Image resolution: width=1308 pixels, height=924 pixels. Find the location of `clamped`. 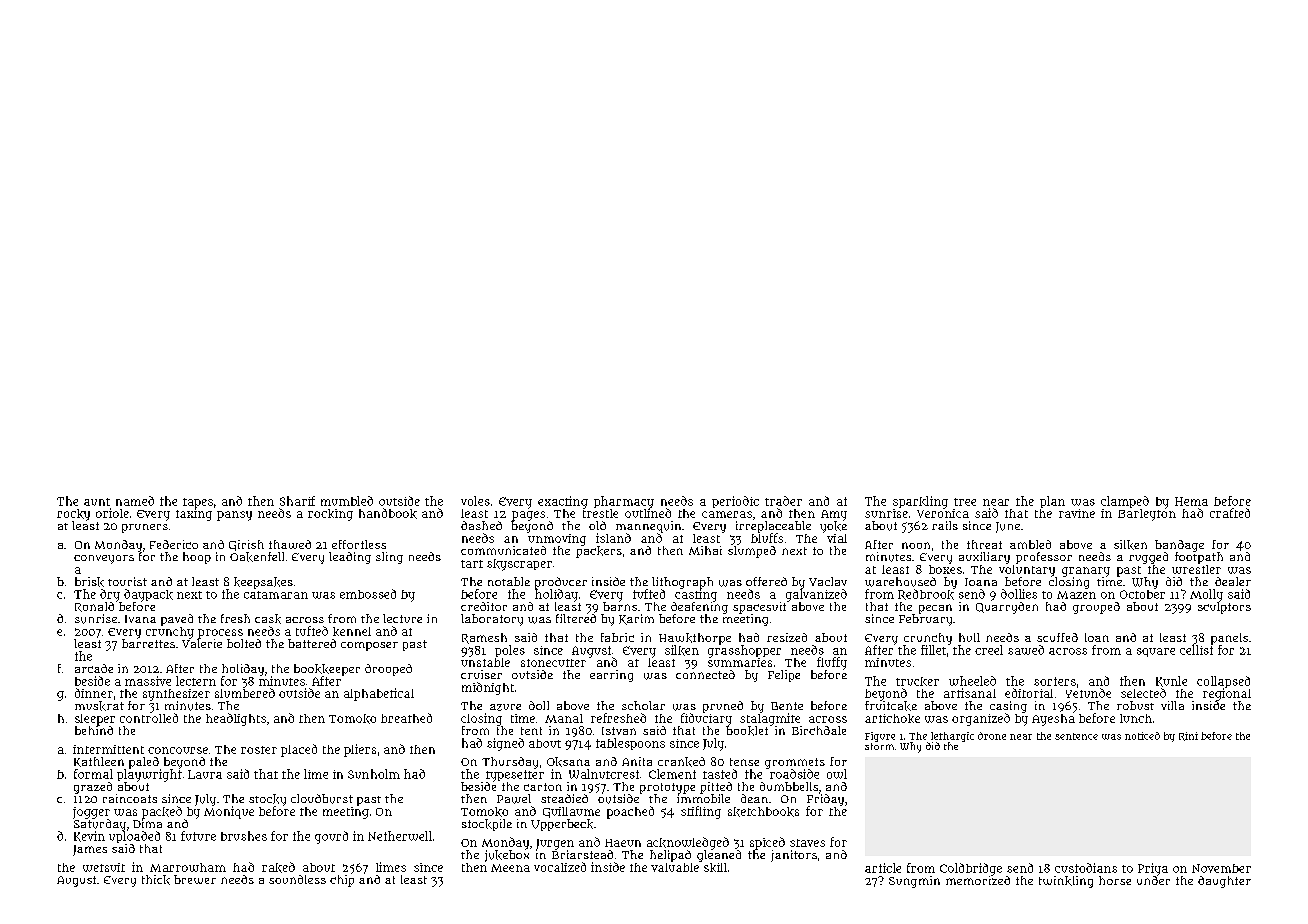

clamped is located at coordinates (1125, 502).
